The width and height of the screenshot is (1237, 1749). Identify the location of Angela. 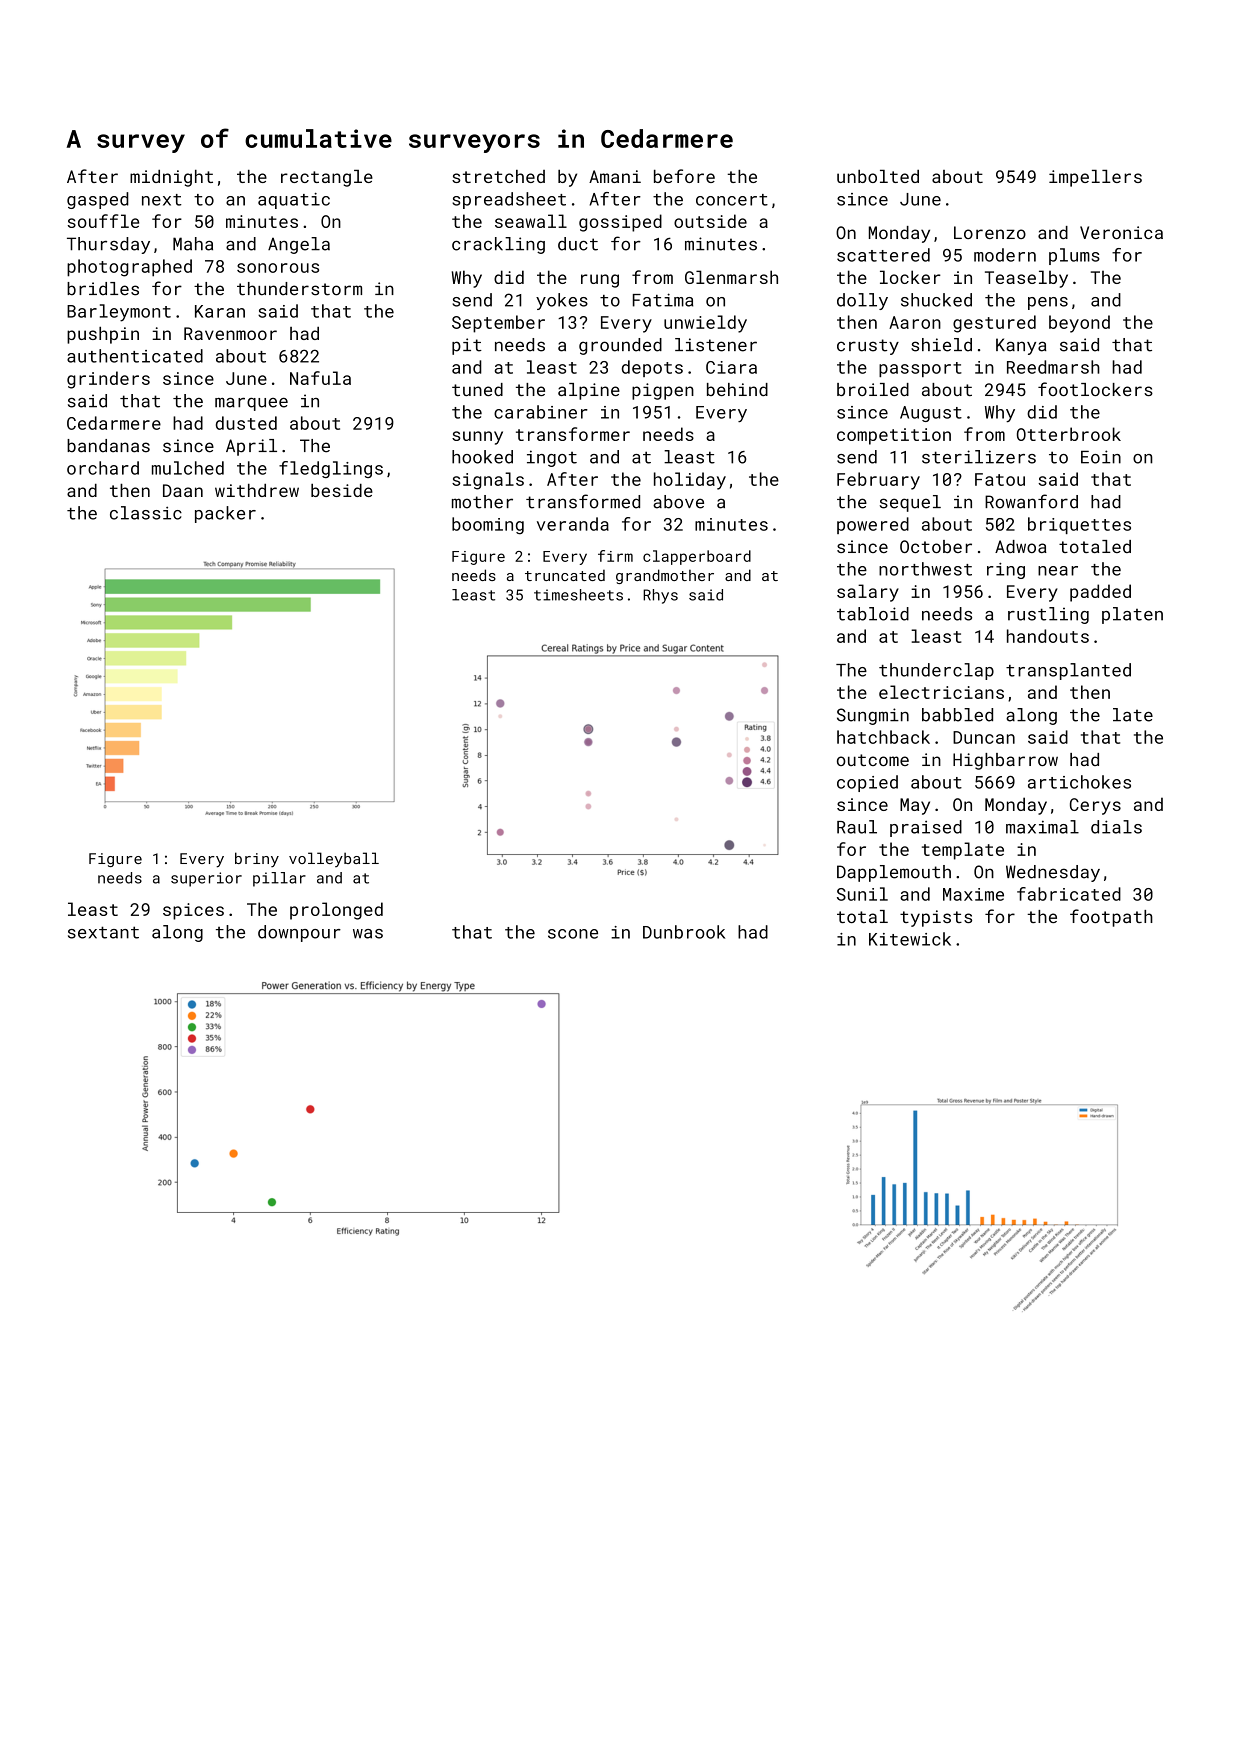
(299, 245).
